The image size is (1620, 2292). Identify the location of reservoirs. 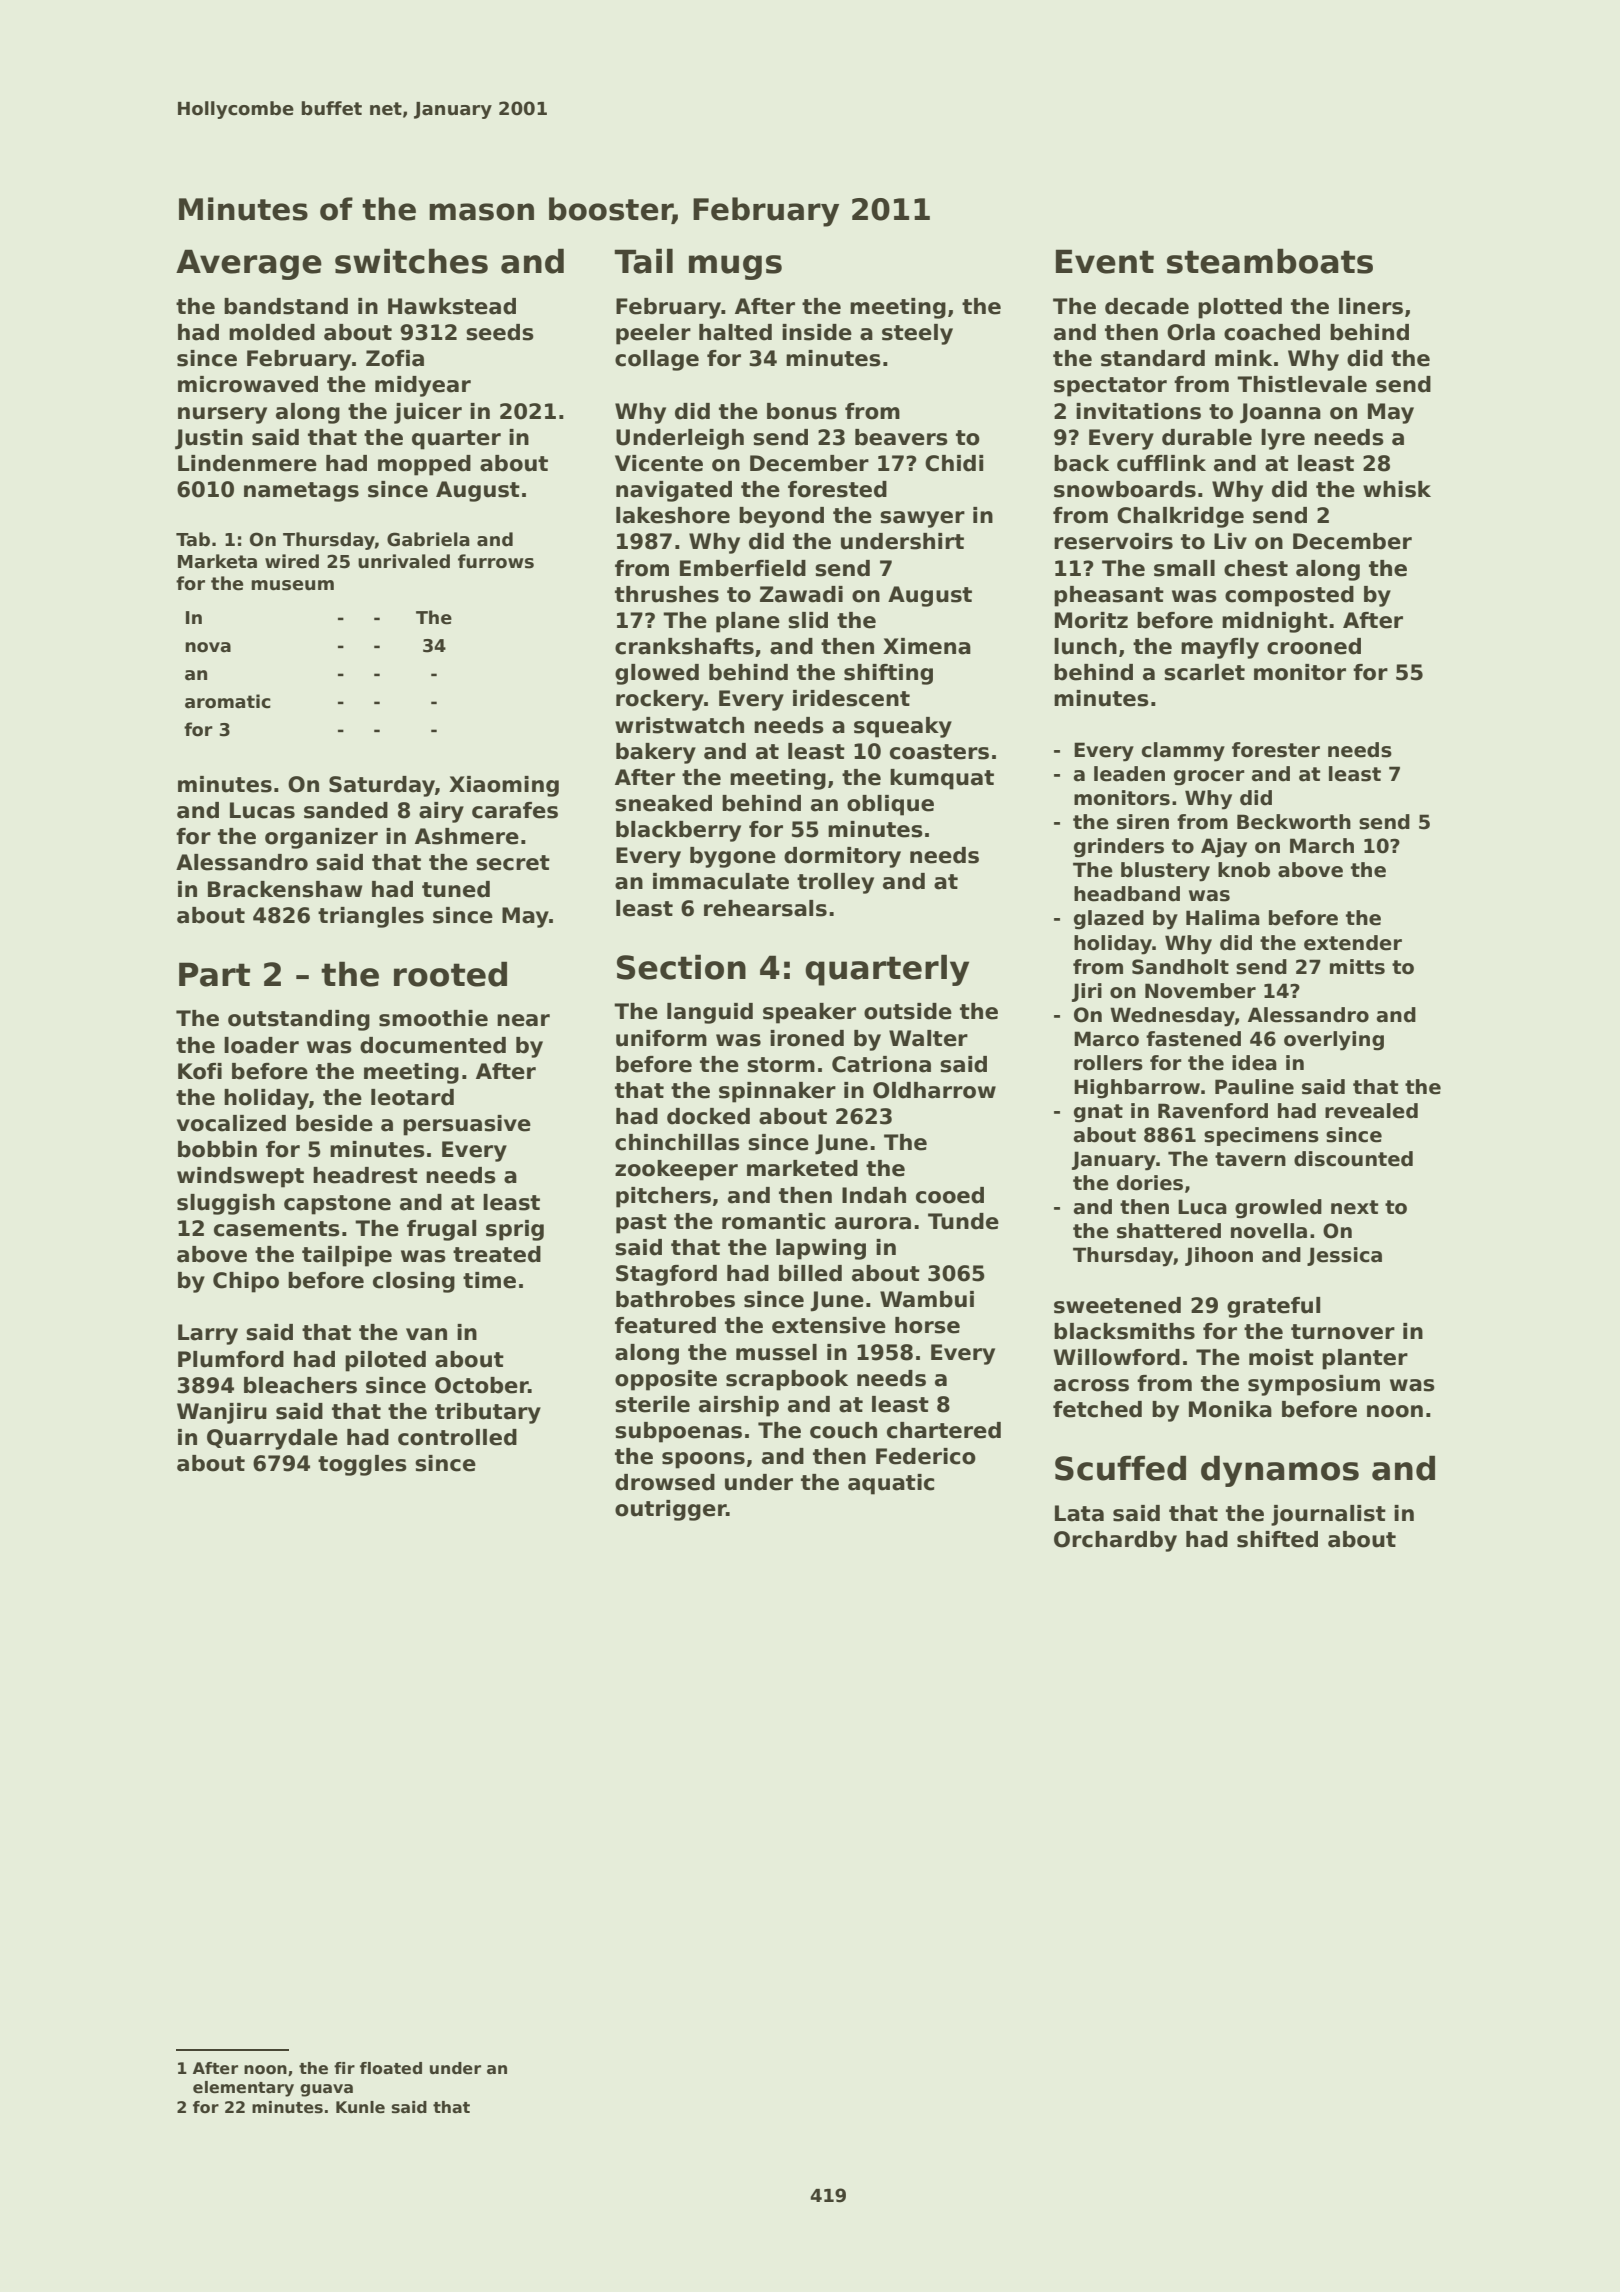
(1113, 541).
